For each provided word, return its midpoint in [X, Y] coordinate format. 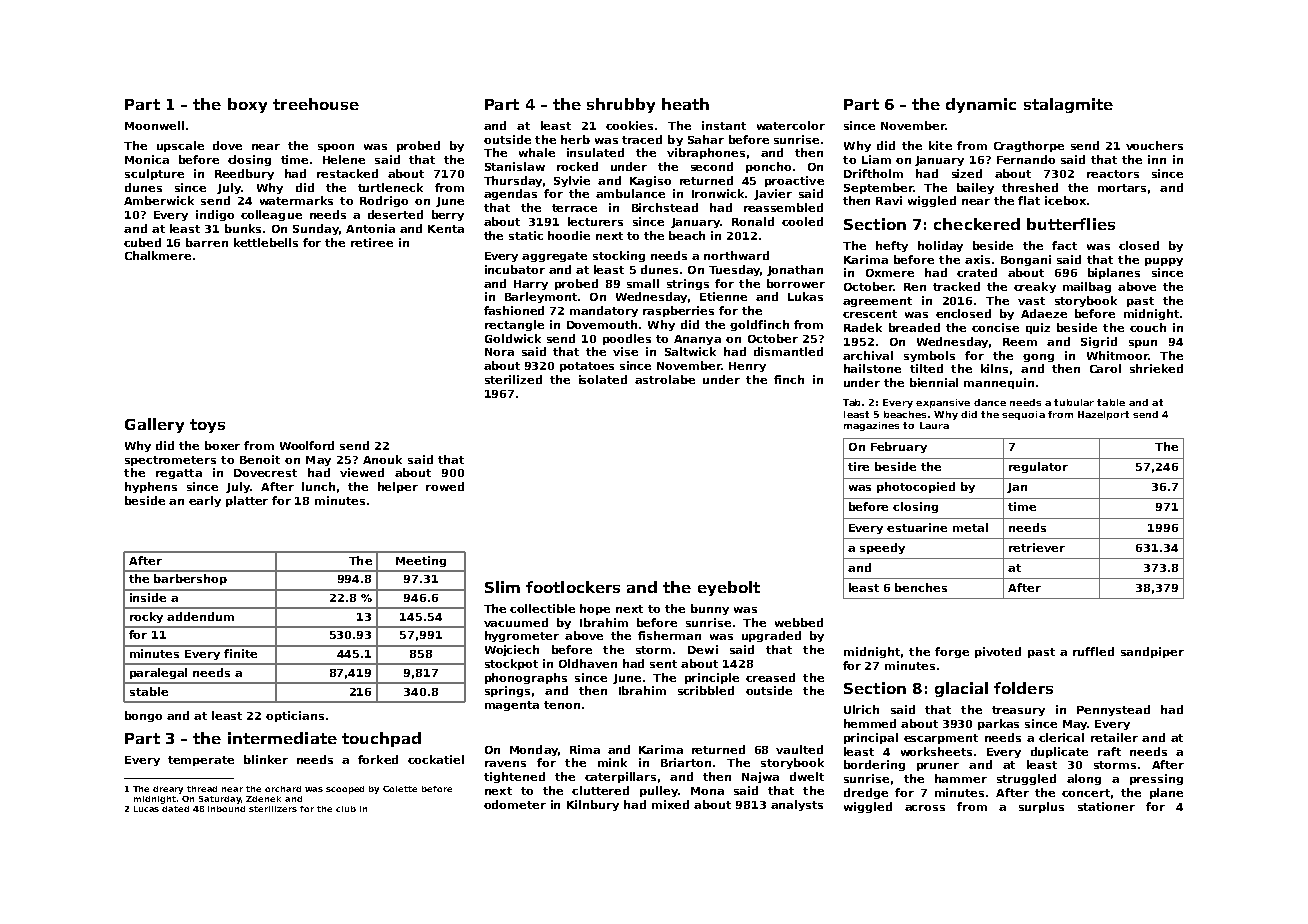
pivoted [998, 652]
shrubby [621, 105]
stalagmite [1068, 105]
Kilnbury [593, 805]
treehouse [316, 104]
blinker [266, 759]
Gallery [154, 425]
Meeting [421, 561]
